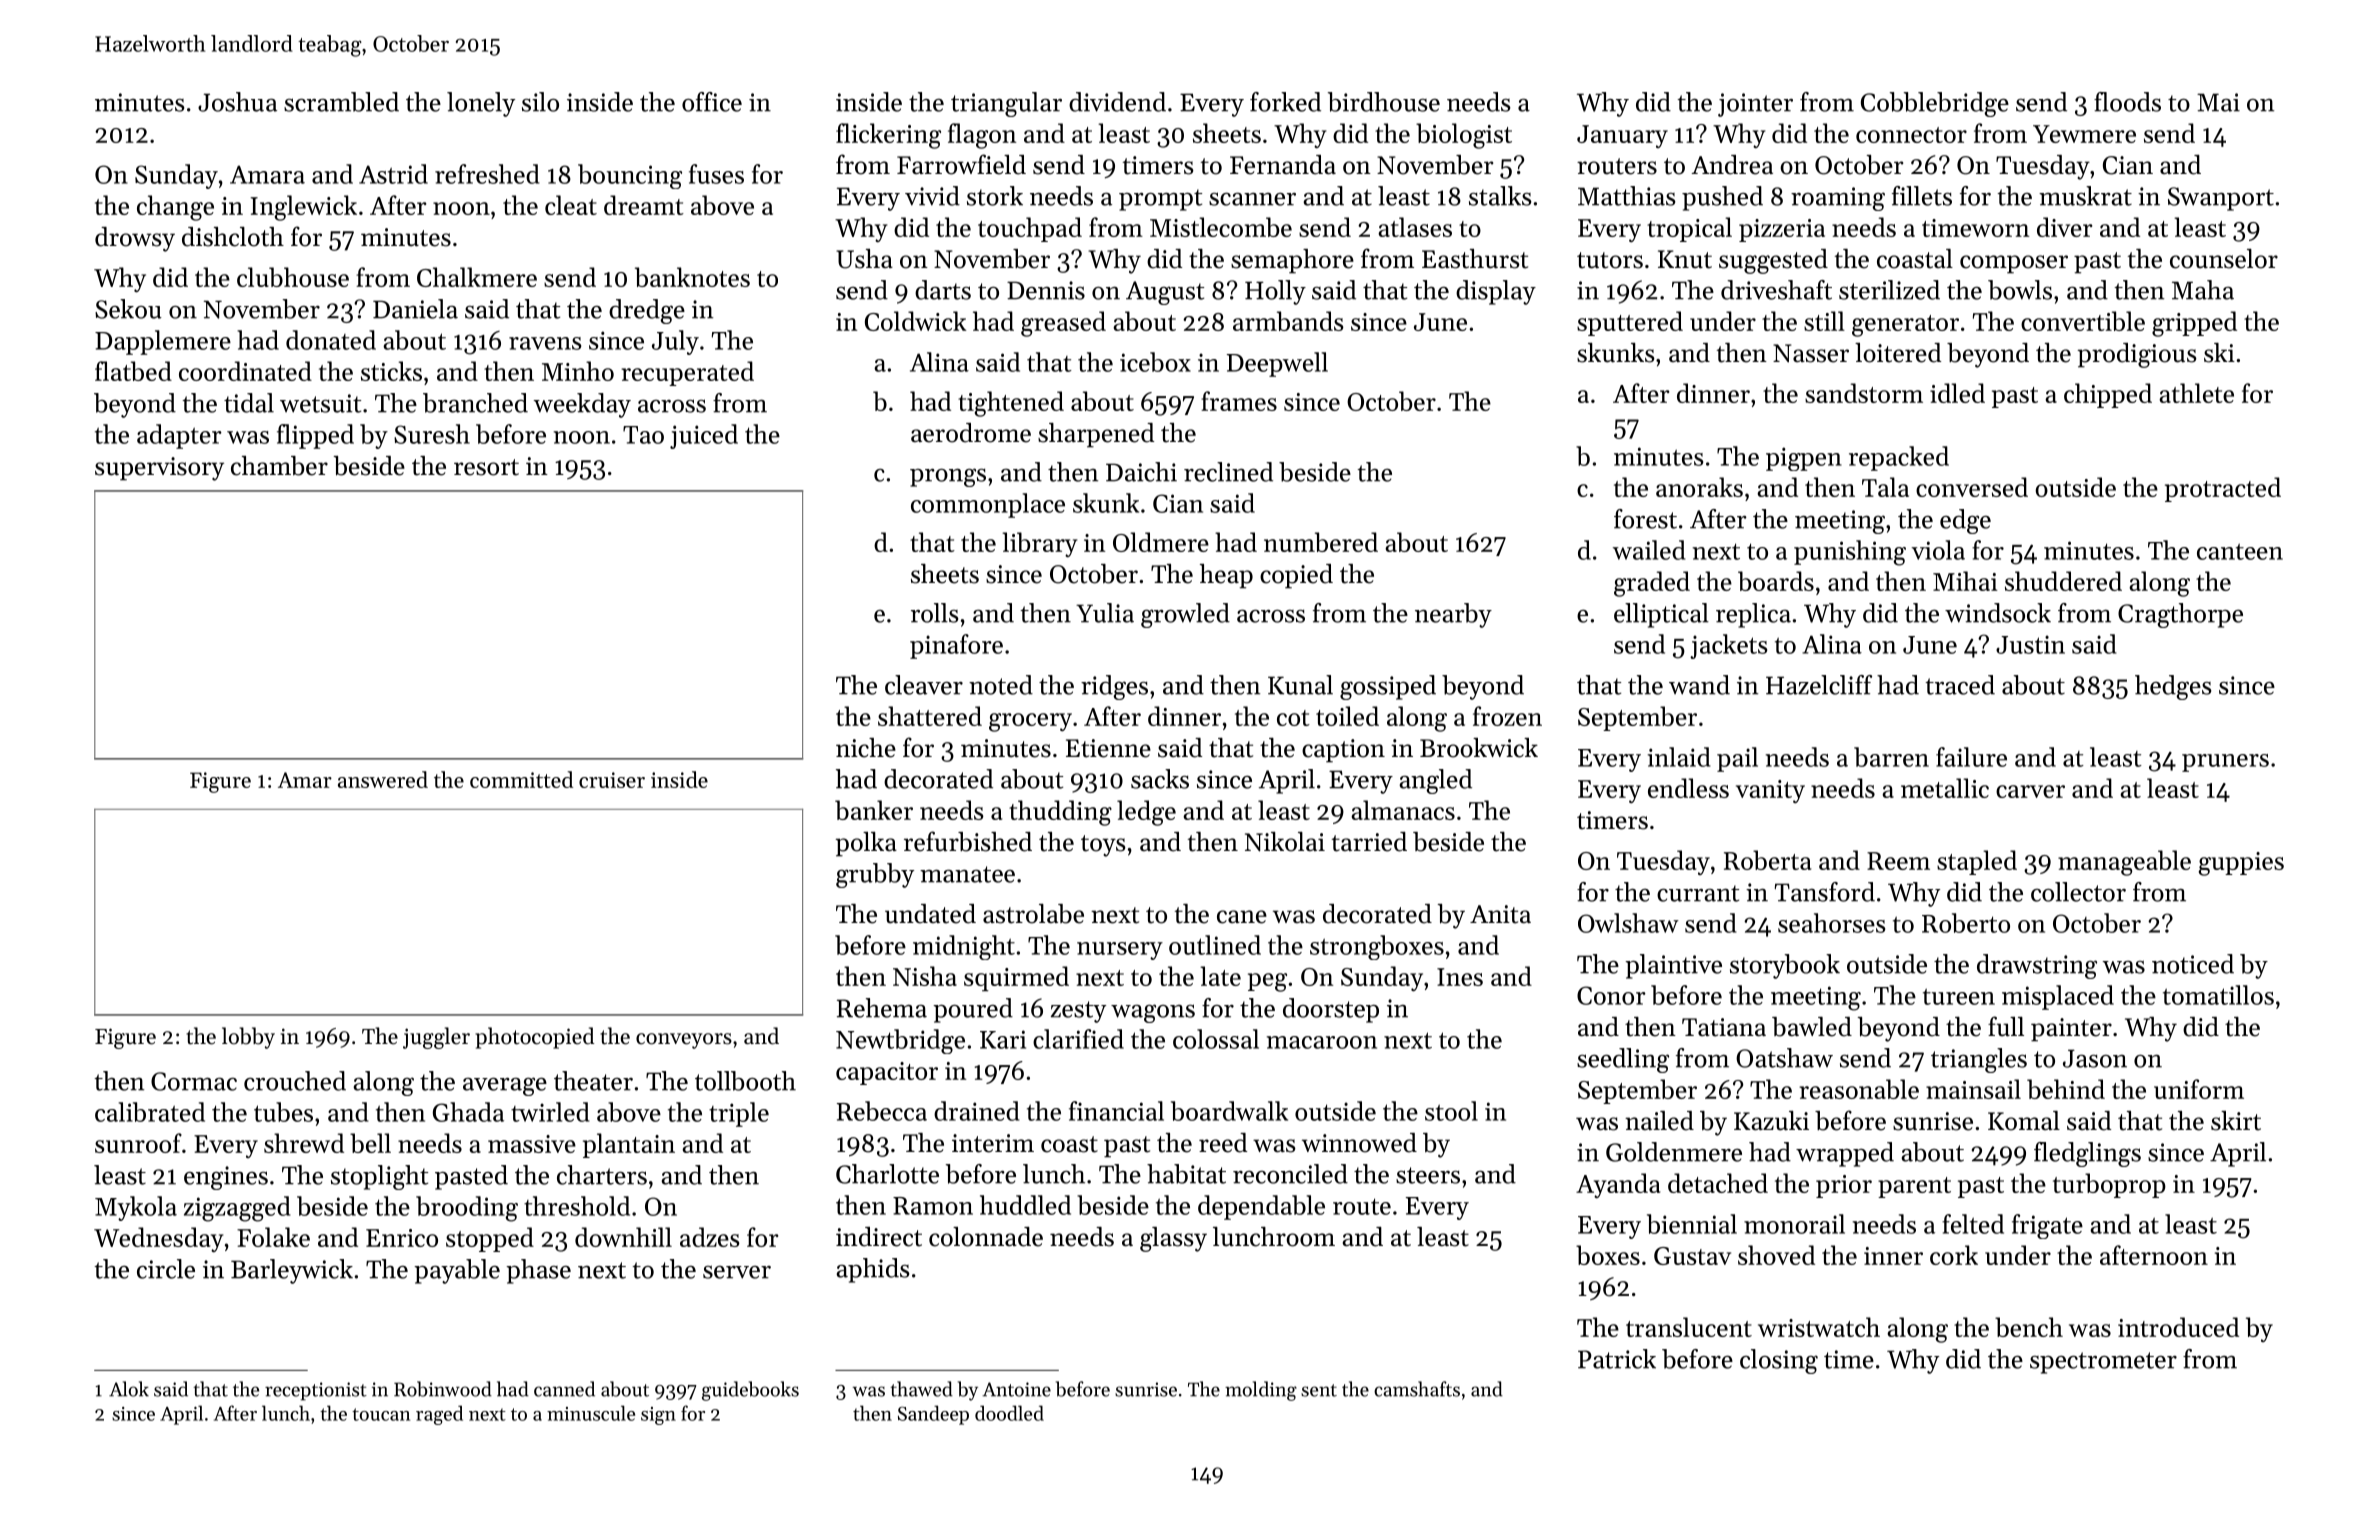  I want to click on floods, so click(2127, 102).
